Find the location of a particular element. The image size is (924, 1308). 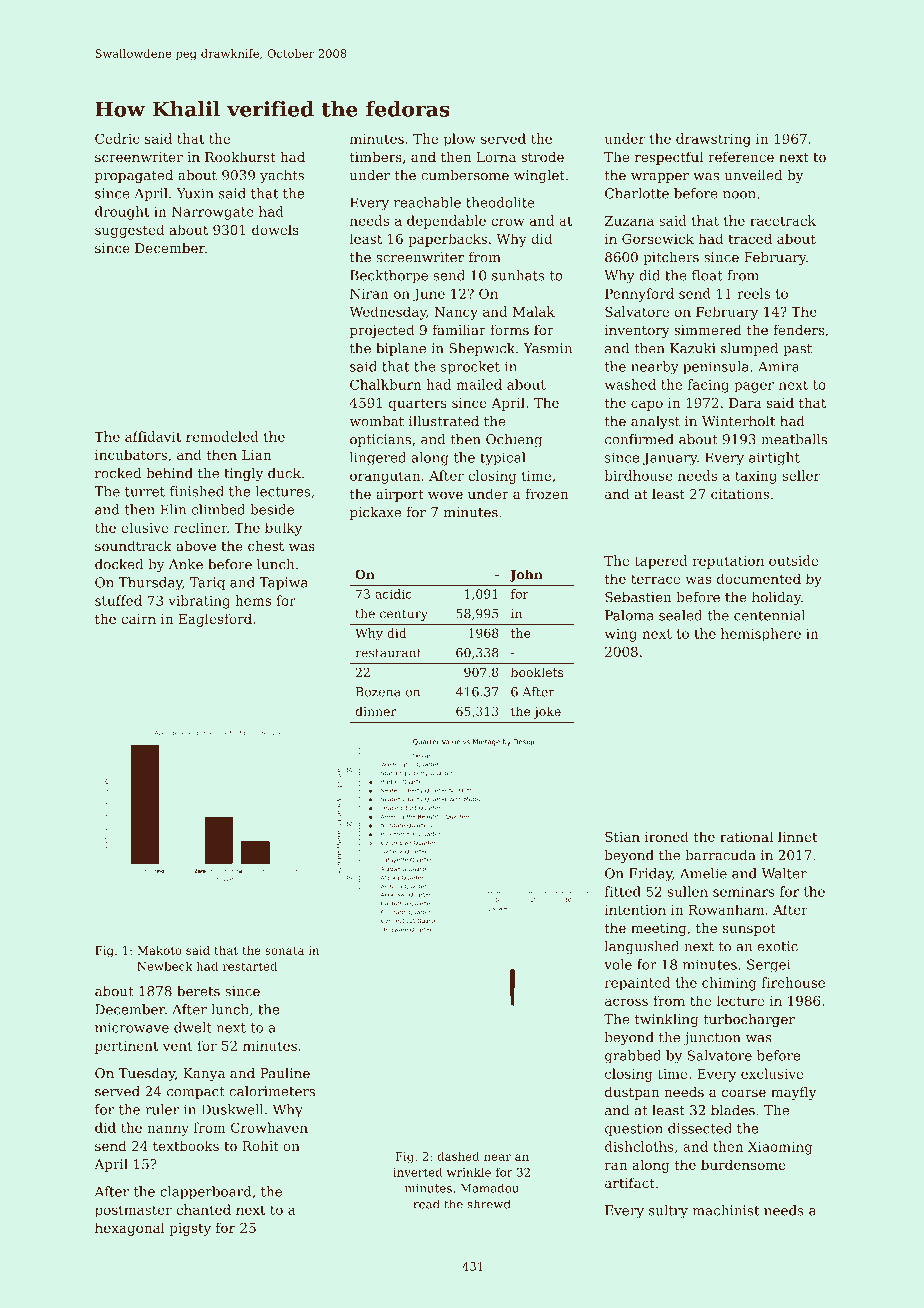

respectful is located at coordinates (669, 158).
